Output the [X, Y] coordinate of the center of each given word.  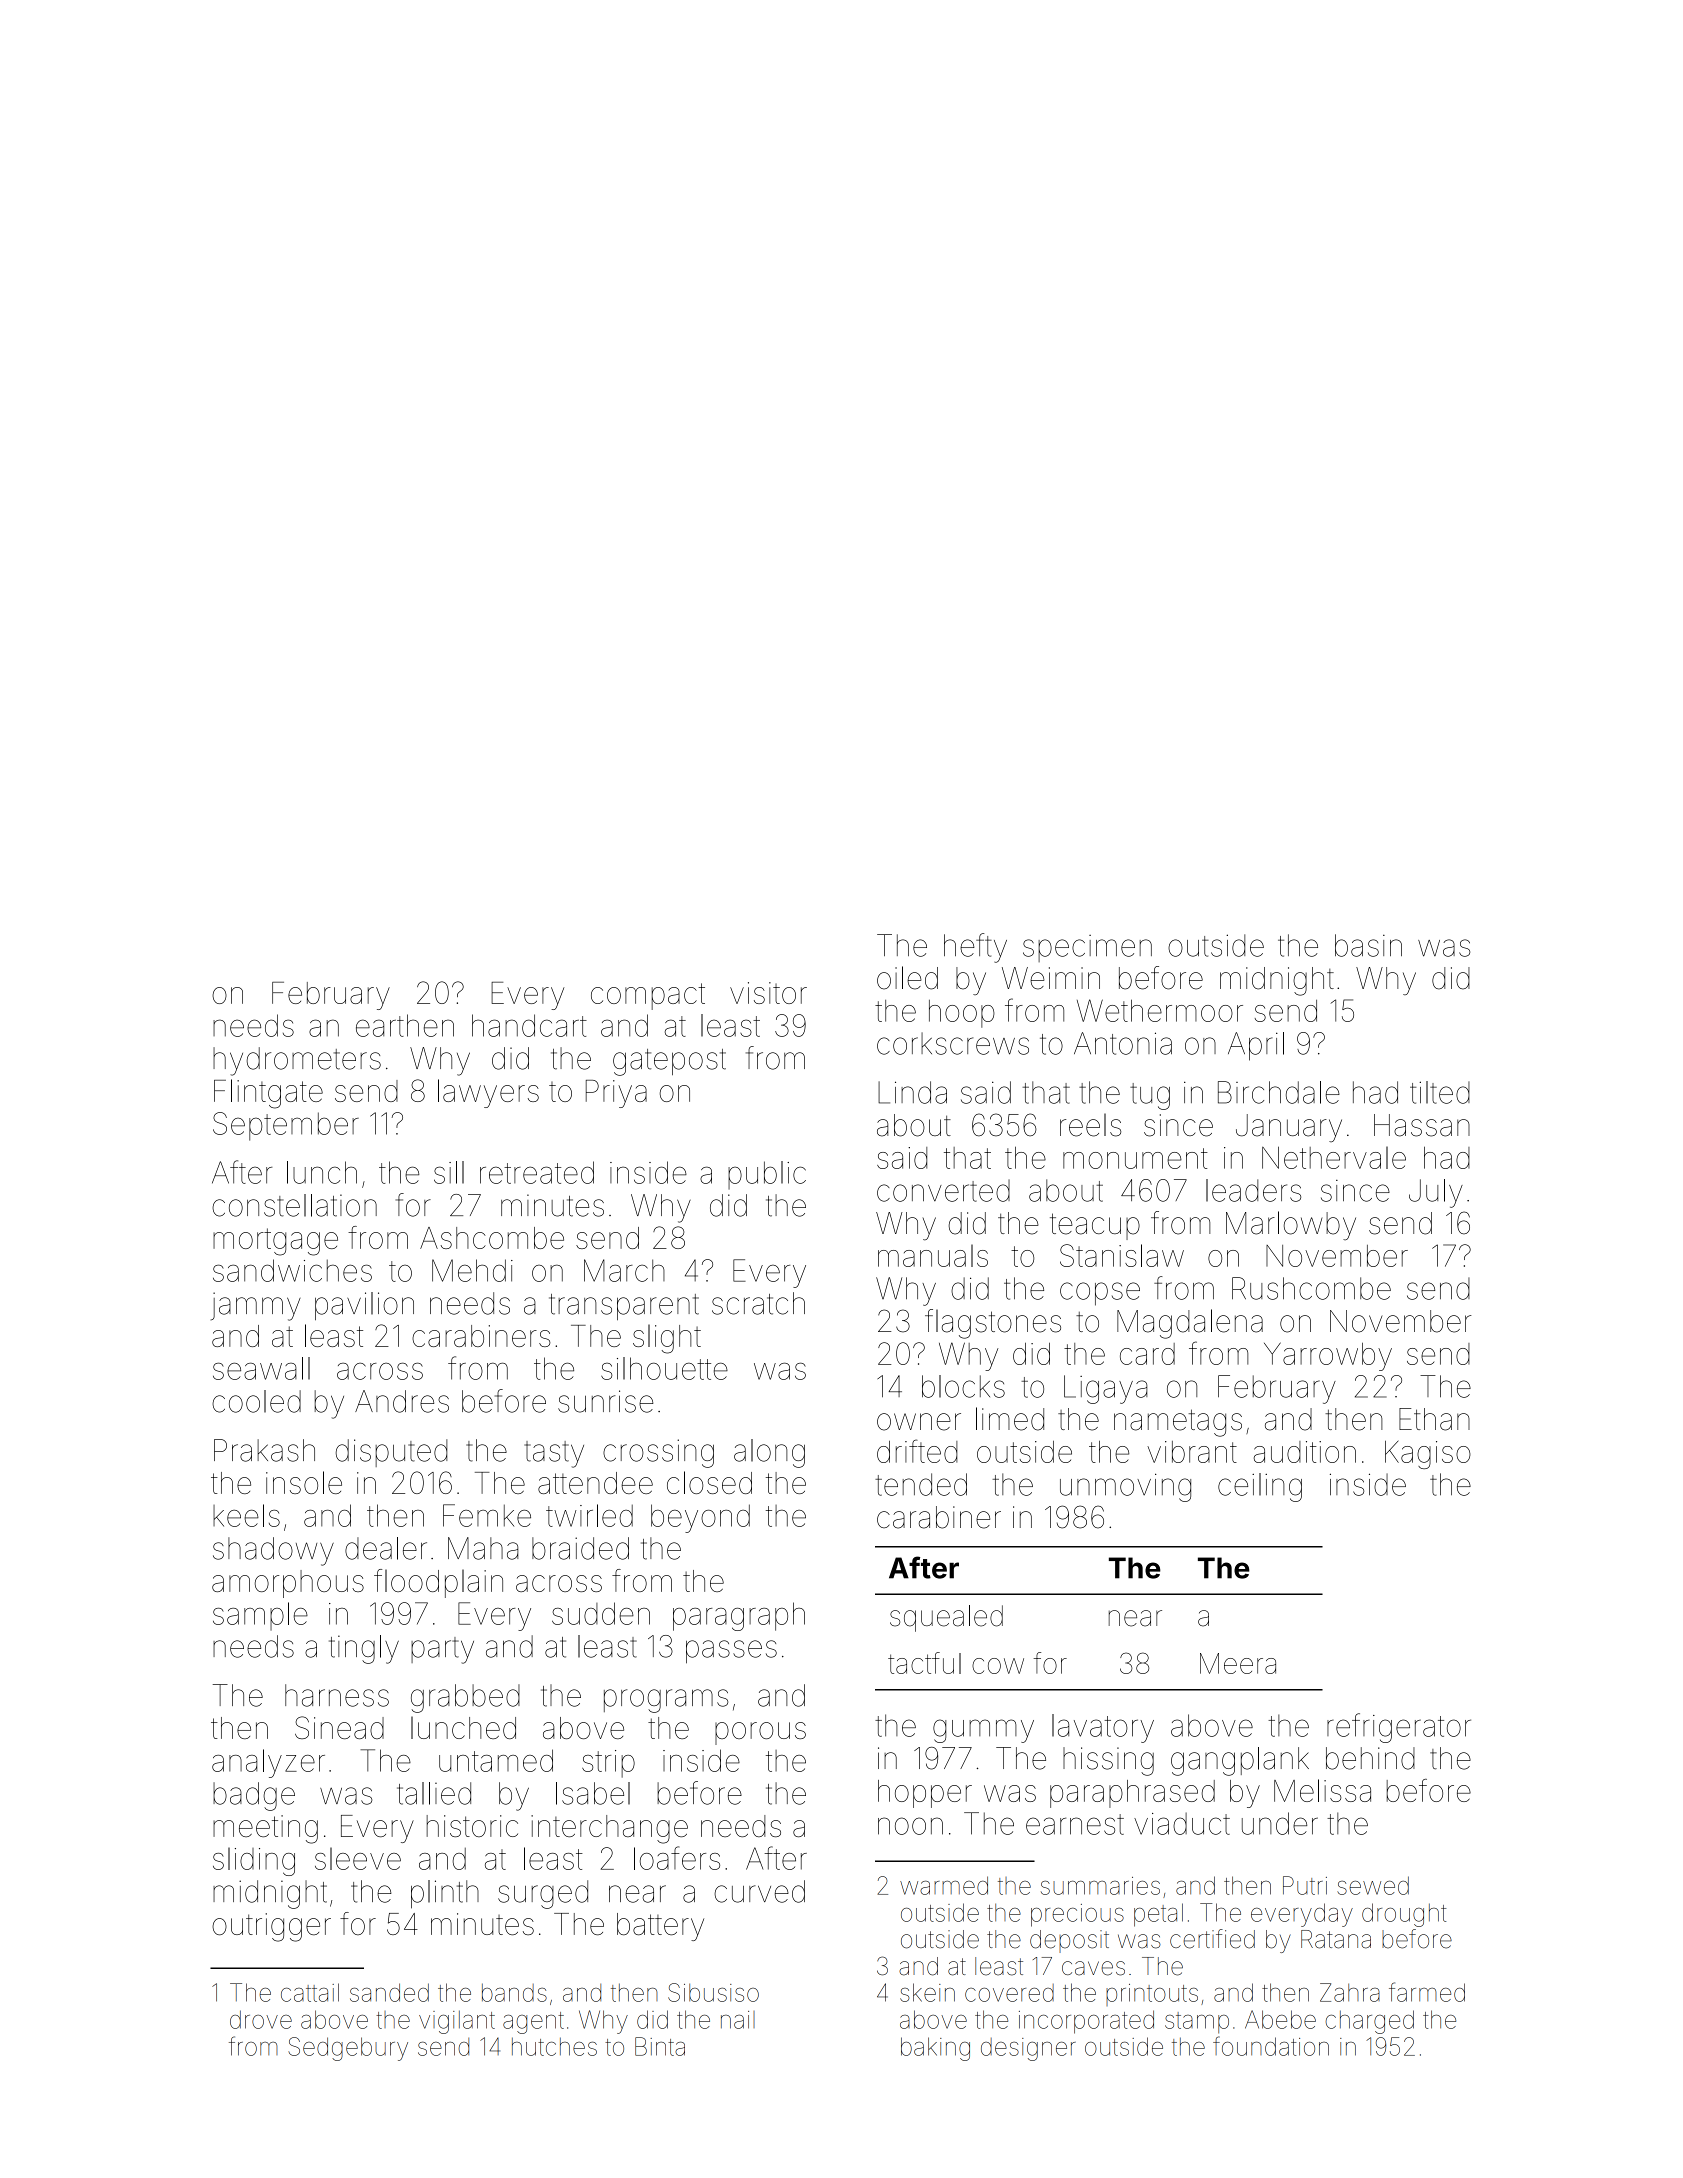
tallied [434, 1793]
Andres [402, 1401]
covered [1009, 1993]
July [1436, 1193]
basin [1368, 945]
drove [261, 2019]
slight [667, 1339]
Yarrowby [1328, 1356]
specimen [1087, 948]
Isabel [593, 1793]
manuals [933, 1255]
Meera [1238, 1663]
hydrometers [297, 1061]
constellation [294, 1205]
